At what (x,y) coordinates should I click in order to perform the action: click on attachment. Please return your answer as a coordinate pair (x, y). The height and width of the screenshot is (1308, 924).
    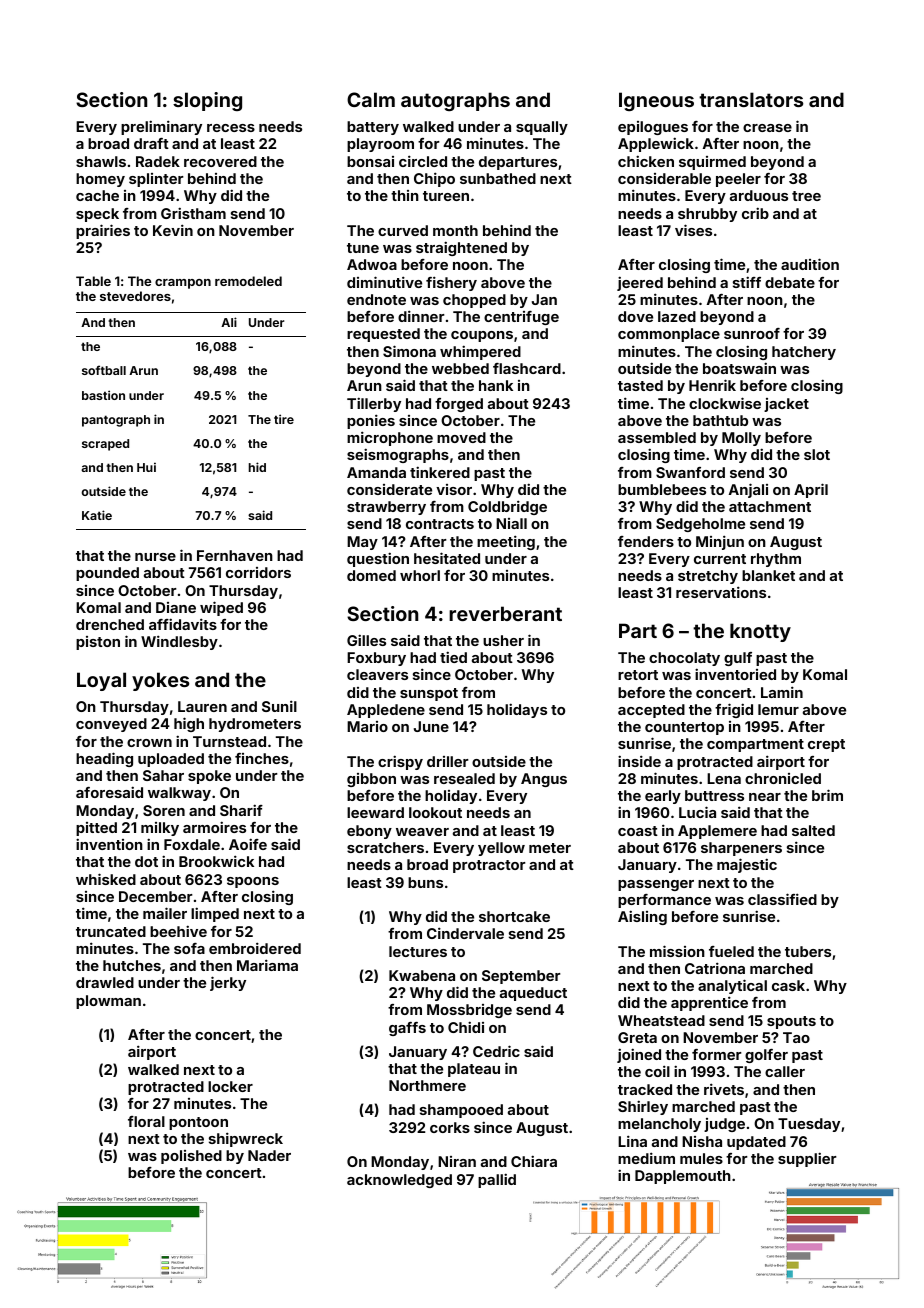
    Looking at the image, I should click on (770, 506).
